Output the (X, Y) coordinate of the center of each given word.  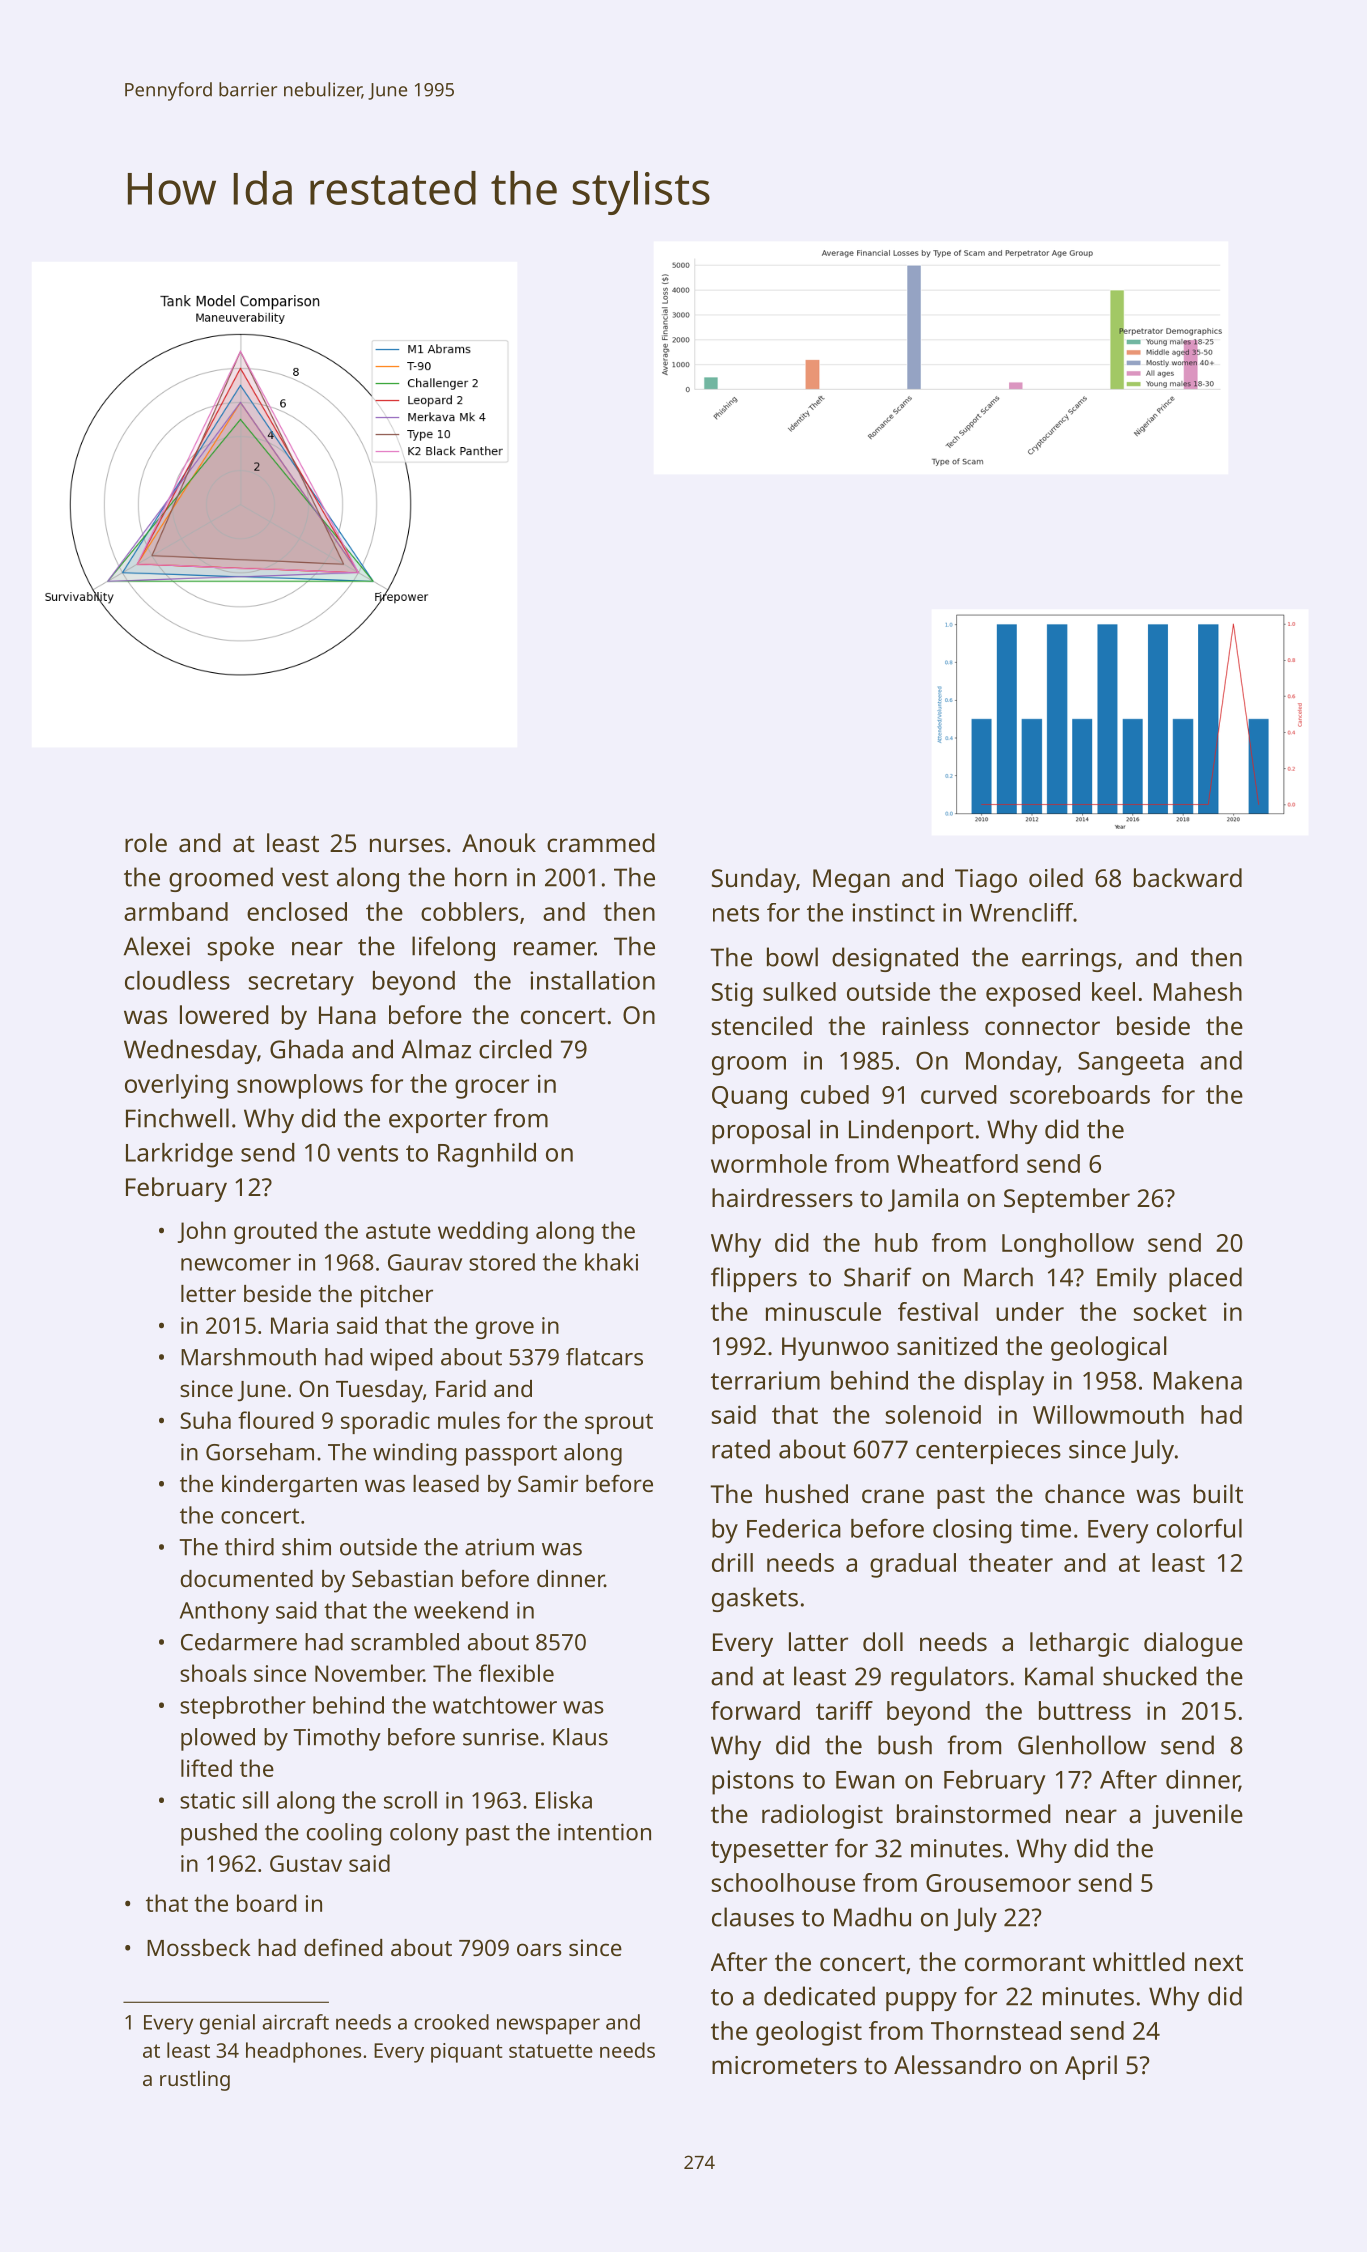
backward (1188, 877)
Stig (732, 994)
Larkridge (179, 1155)
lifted (206, 1768)
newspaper (548, 2026)
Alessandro (957, 2064)
